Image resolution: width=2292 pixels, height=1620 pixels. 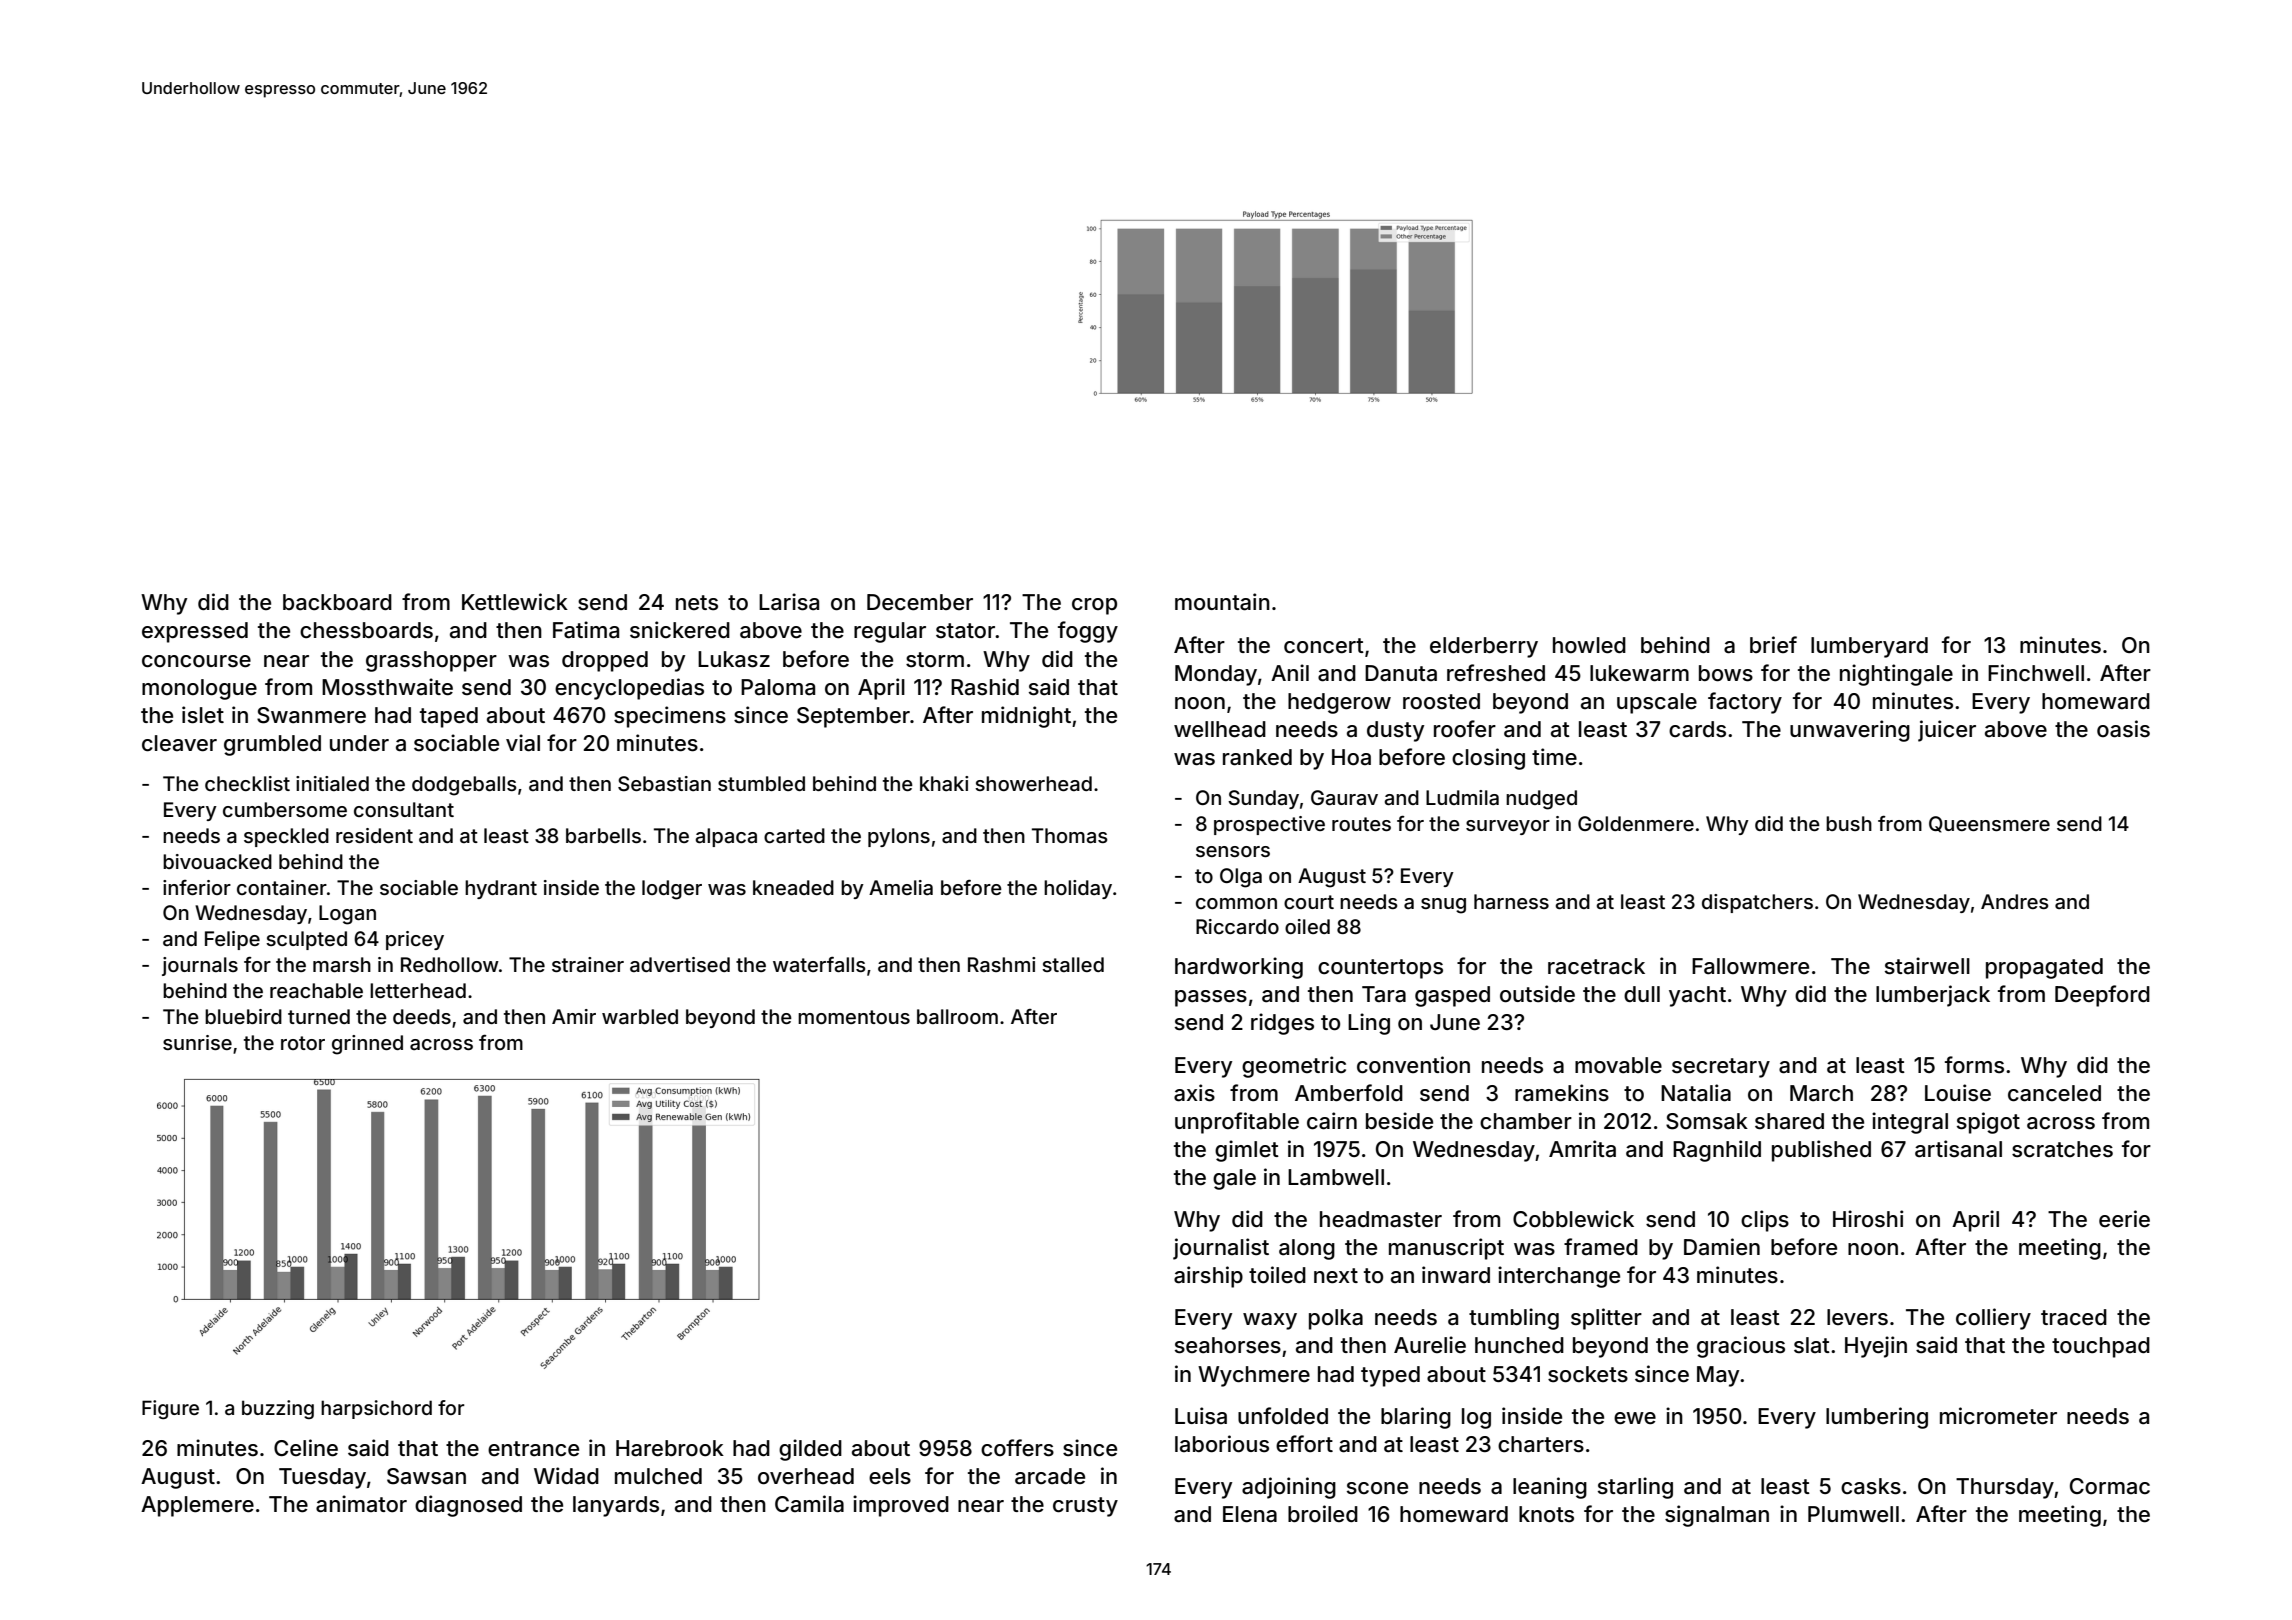 I want to click on Ragnhild, so click(x=1717, y=1151).
